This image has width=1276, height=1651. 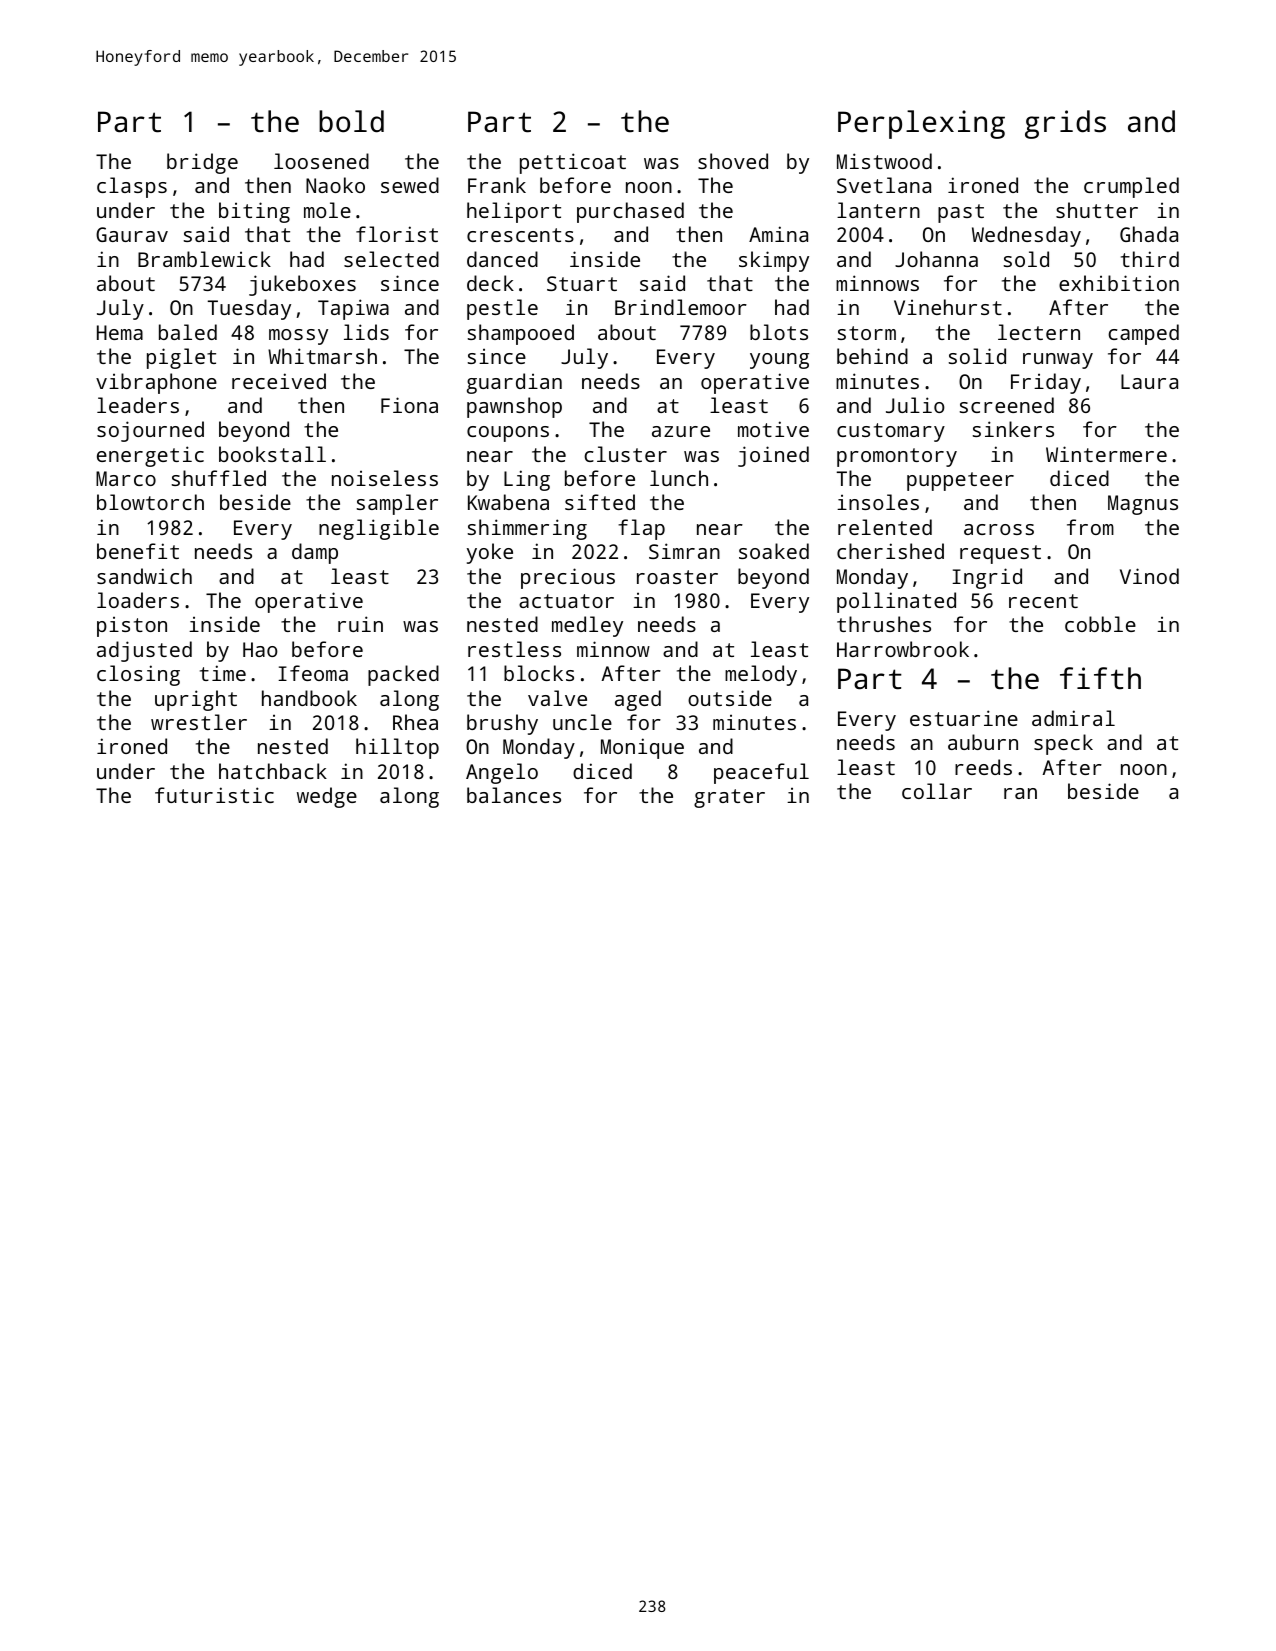 What do you see at coordinates (921, 124) in the image?
I see `Perplexing` at bounding box center [921, 124].
